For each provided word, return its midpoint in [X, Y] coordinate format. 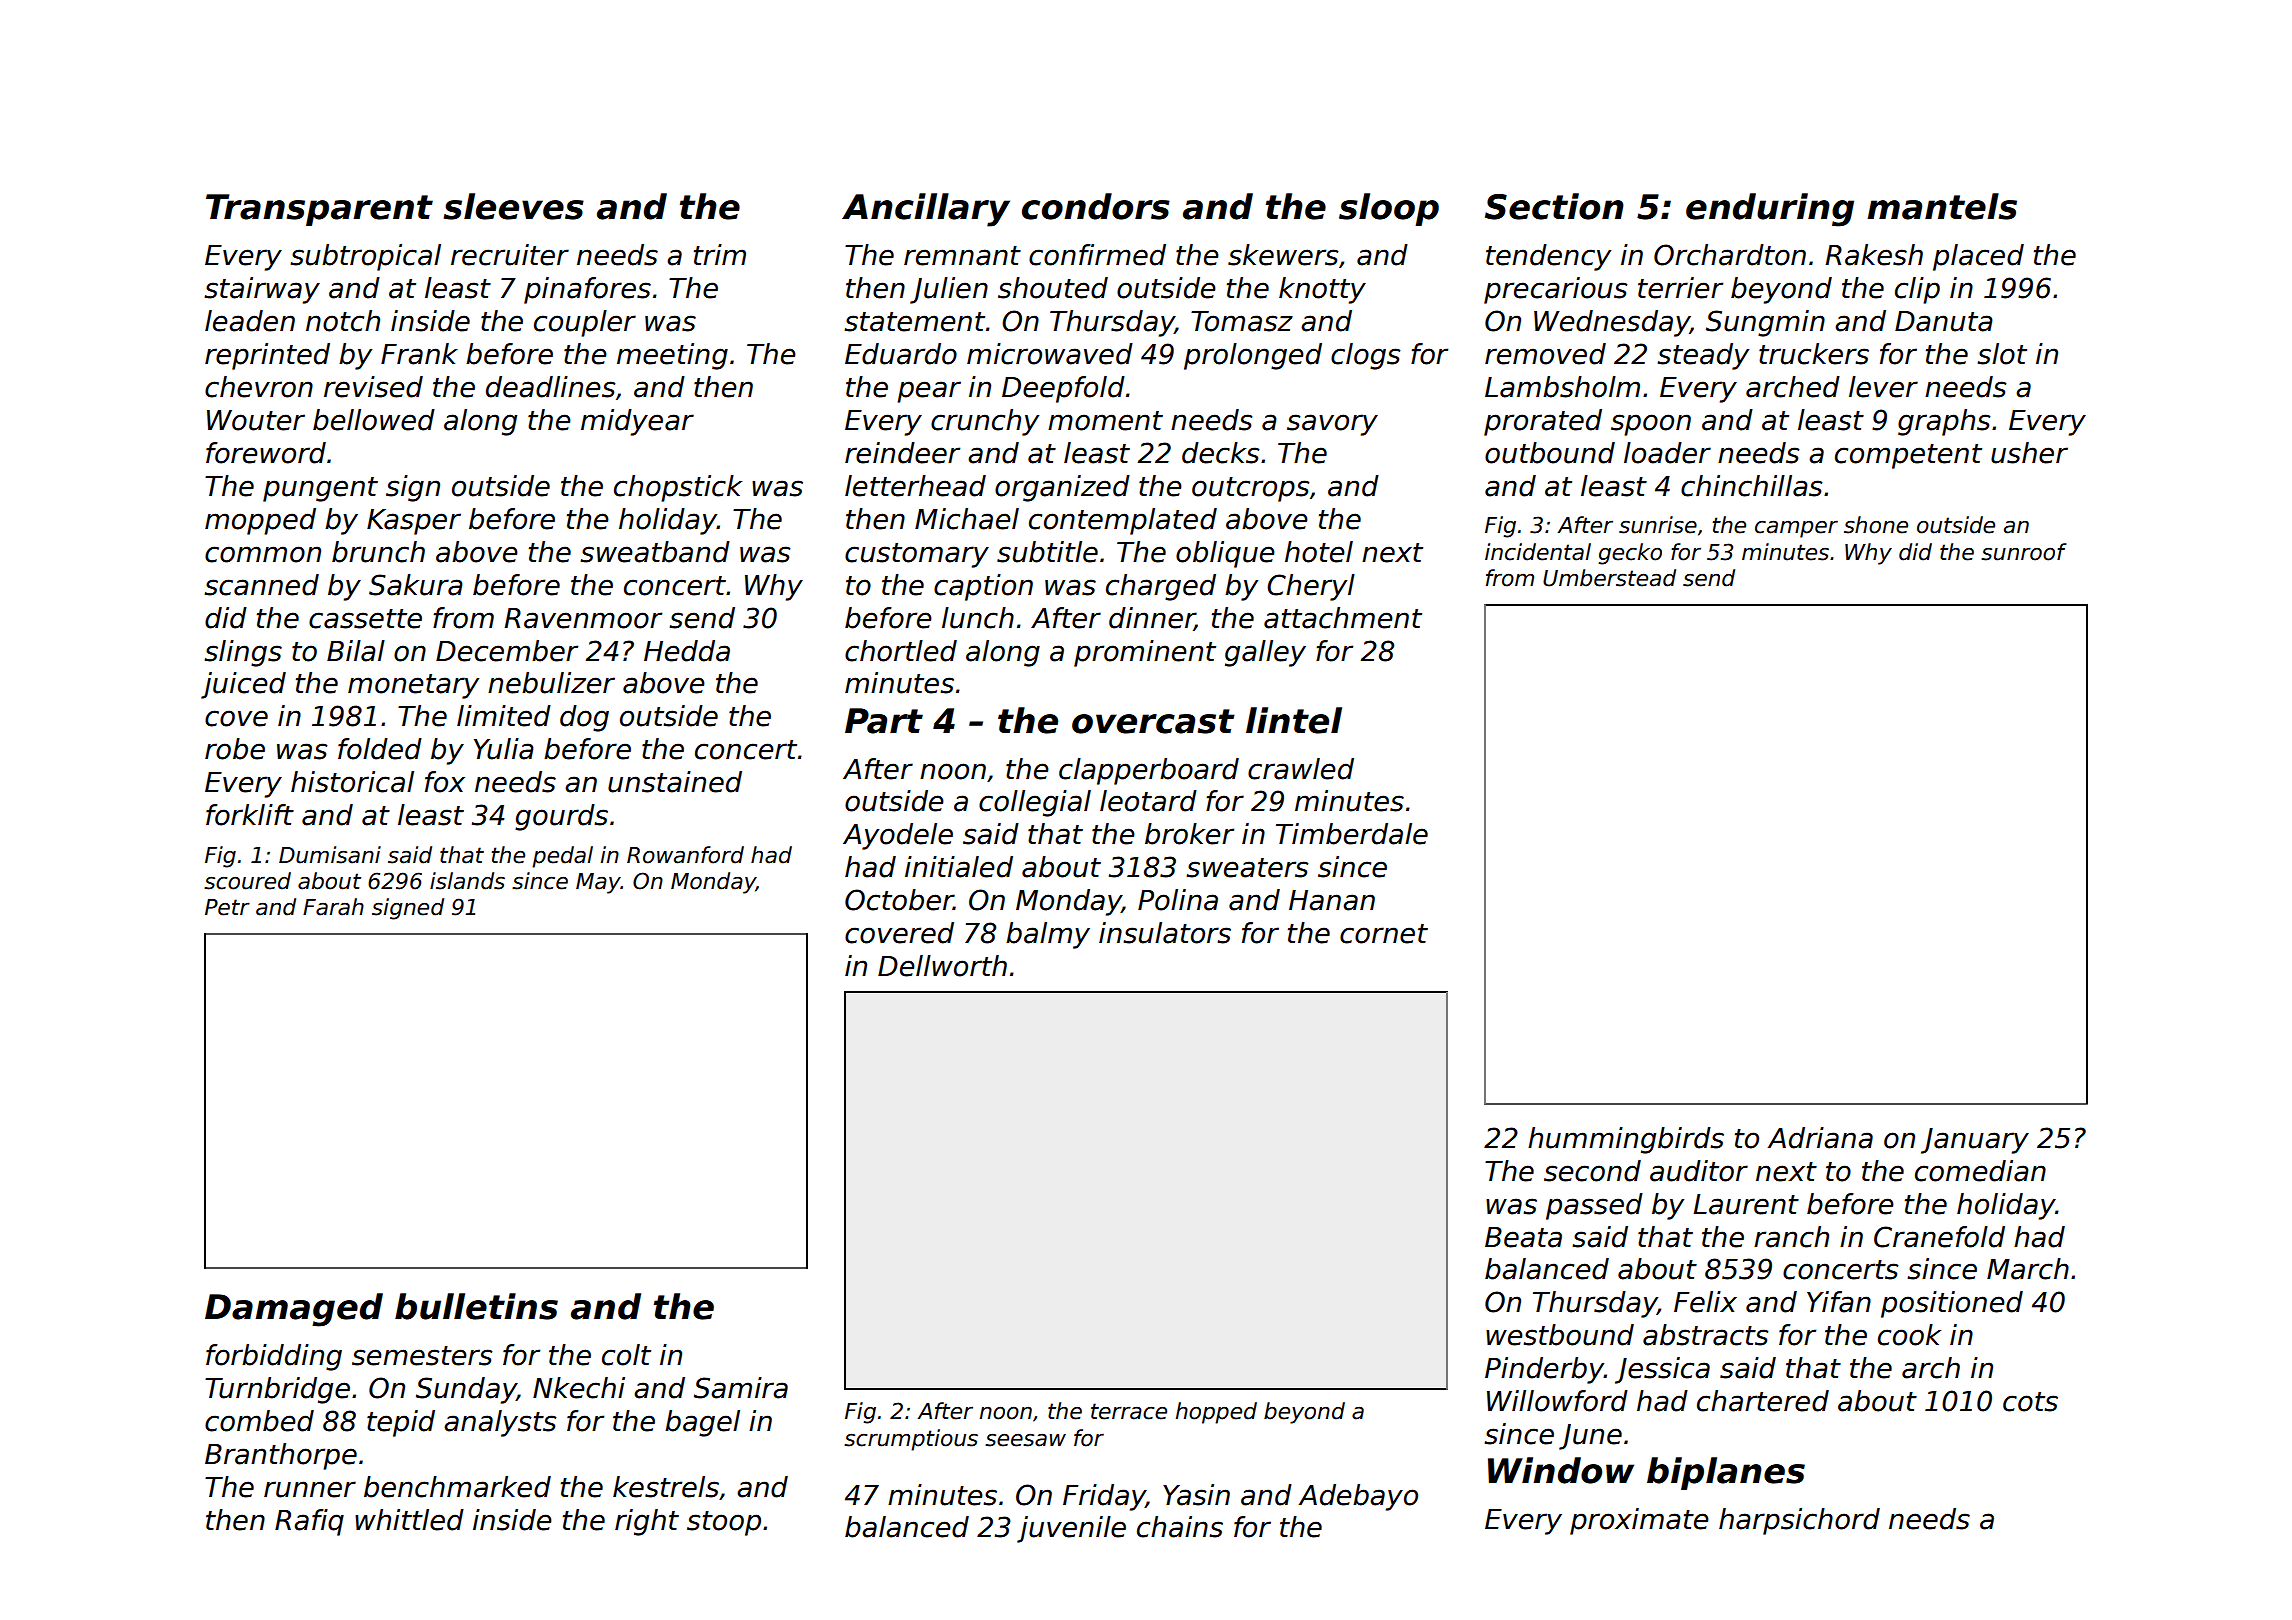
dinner [1152, 618]
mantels [1942, 206]
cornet [1384, 934]
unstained [675, 782]
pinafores [587, 290]
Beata [1523, 1237]
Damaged [294, 1310]
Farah [333, 907]
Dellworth [942, 966]
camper [1796, 529]
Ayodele [898, 836]
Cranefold [1939, 1237]
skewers [1283, 255]
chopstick [678, 488]
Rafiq [309, 1522]
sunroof [2024, 552]
